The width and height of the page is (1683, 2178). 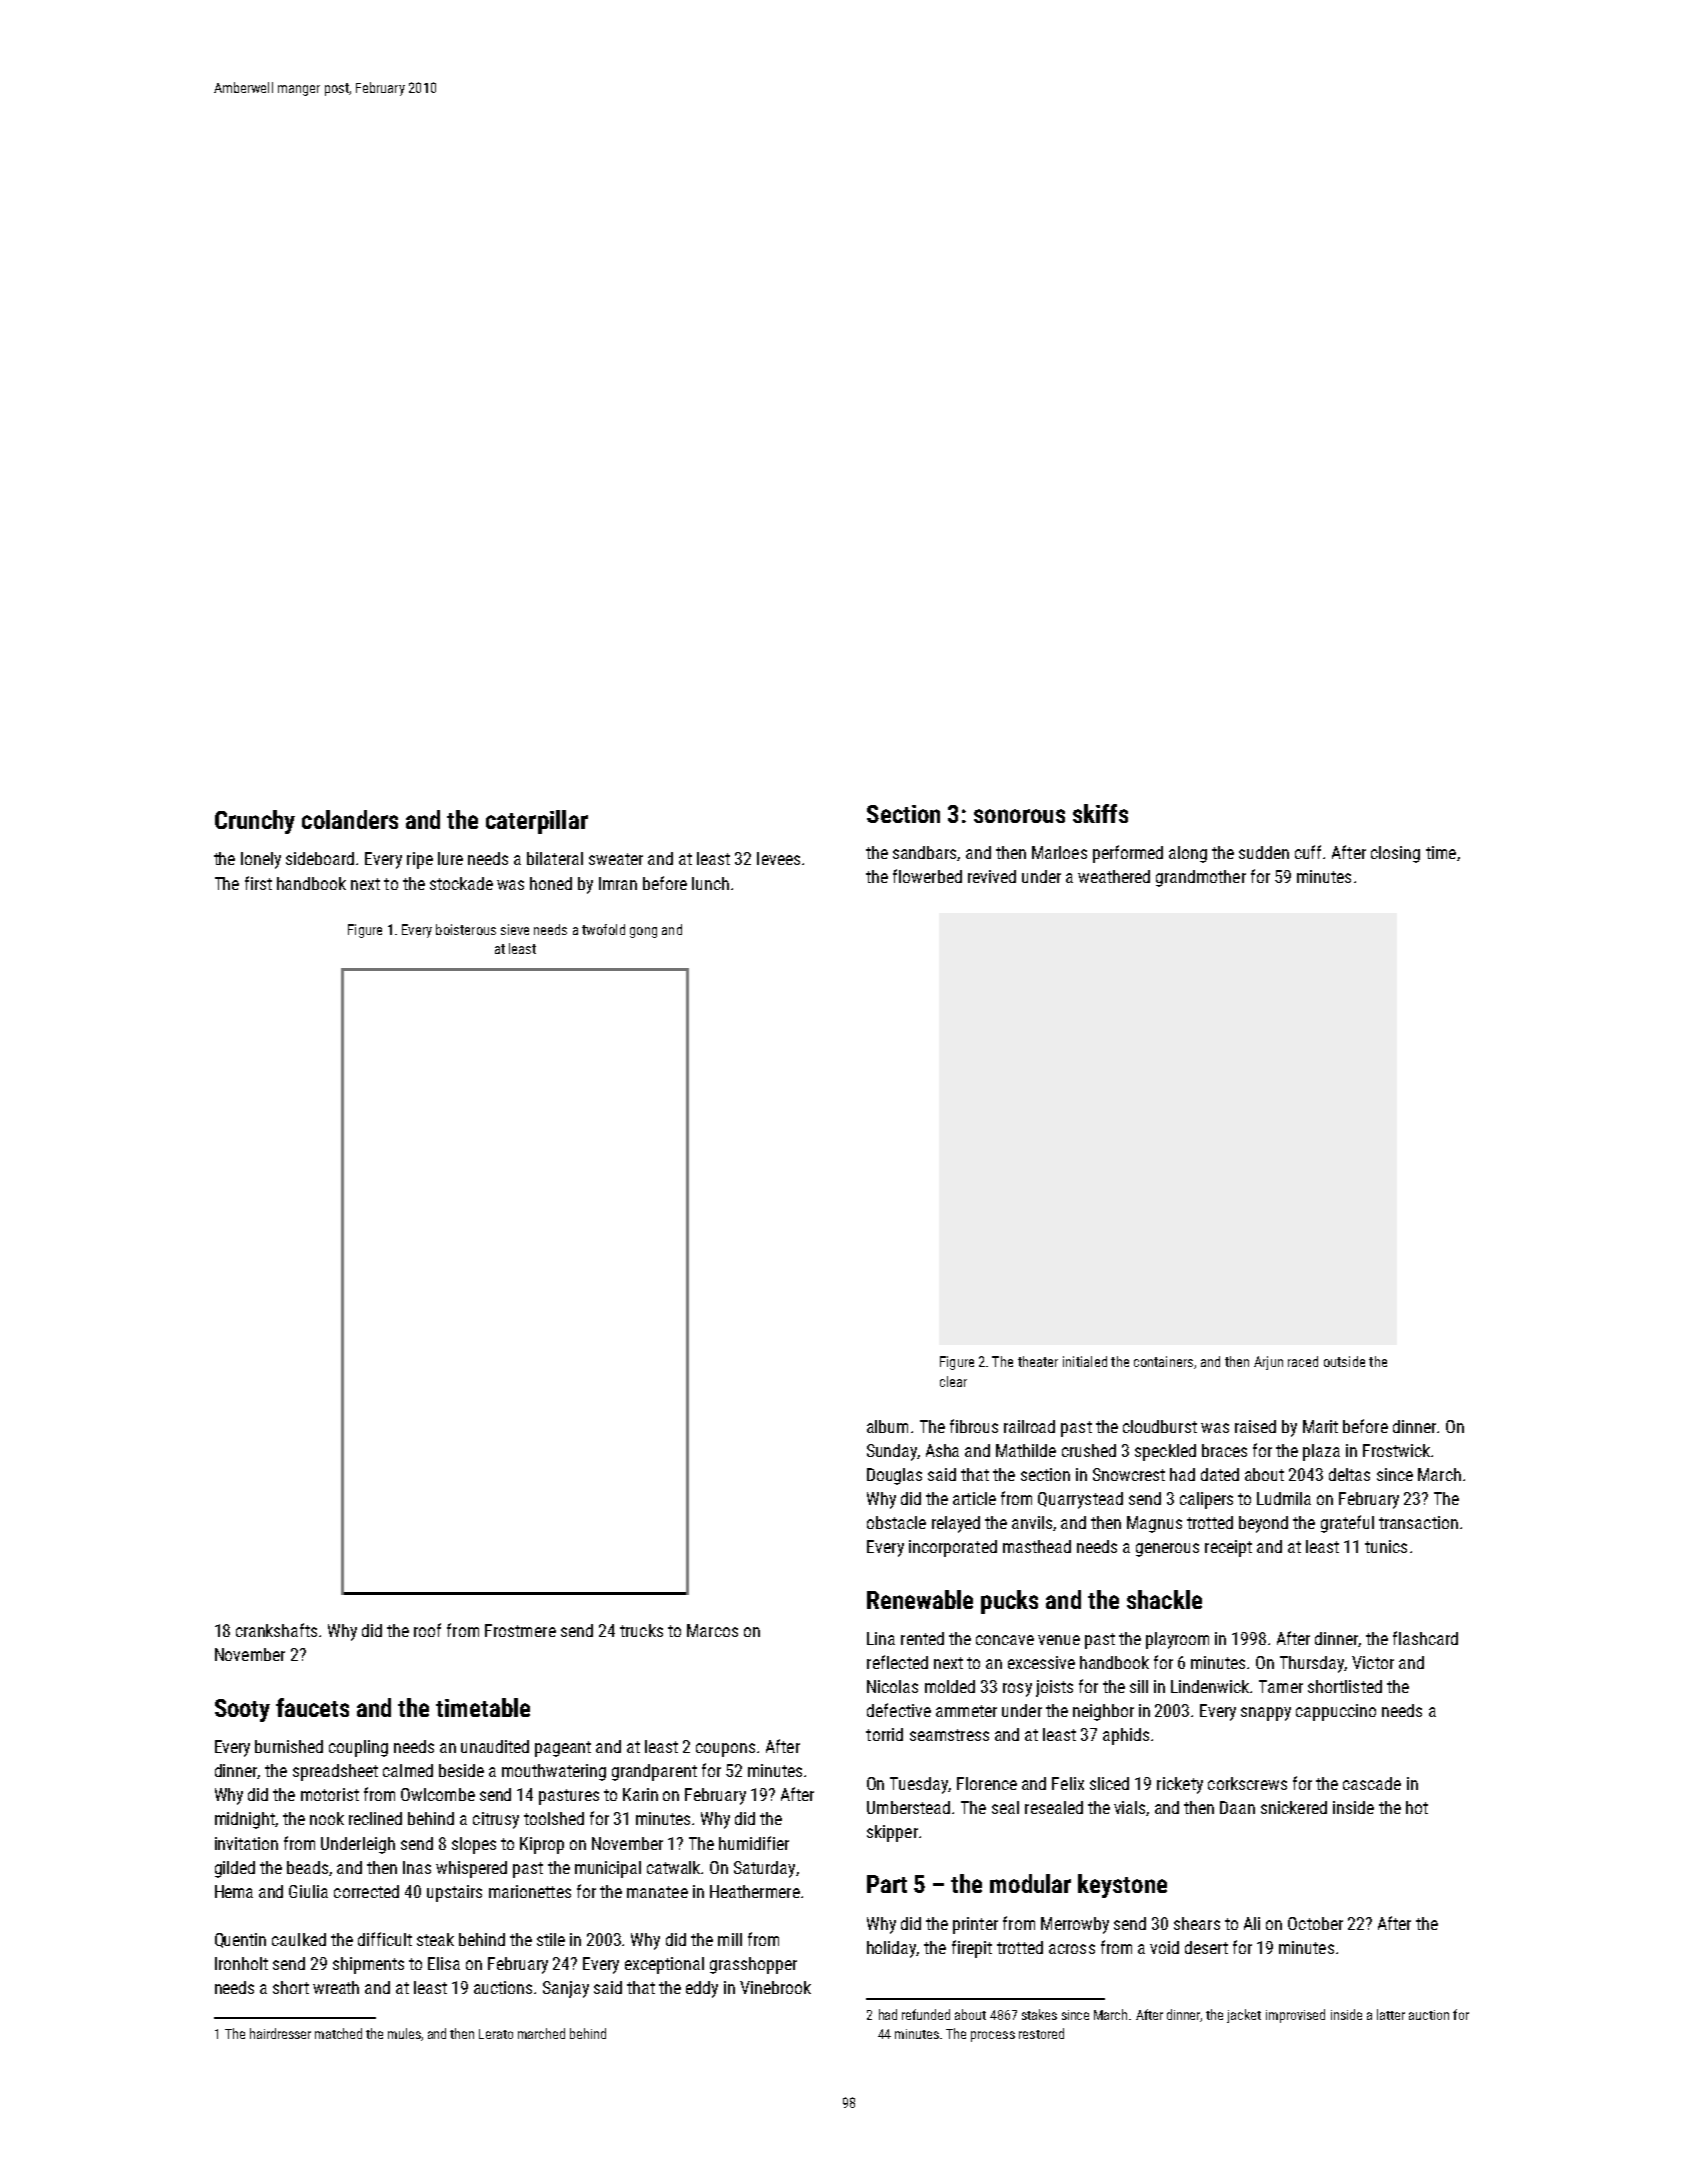 I want to click on colanders, so click(x=350, y=819).
